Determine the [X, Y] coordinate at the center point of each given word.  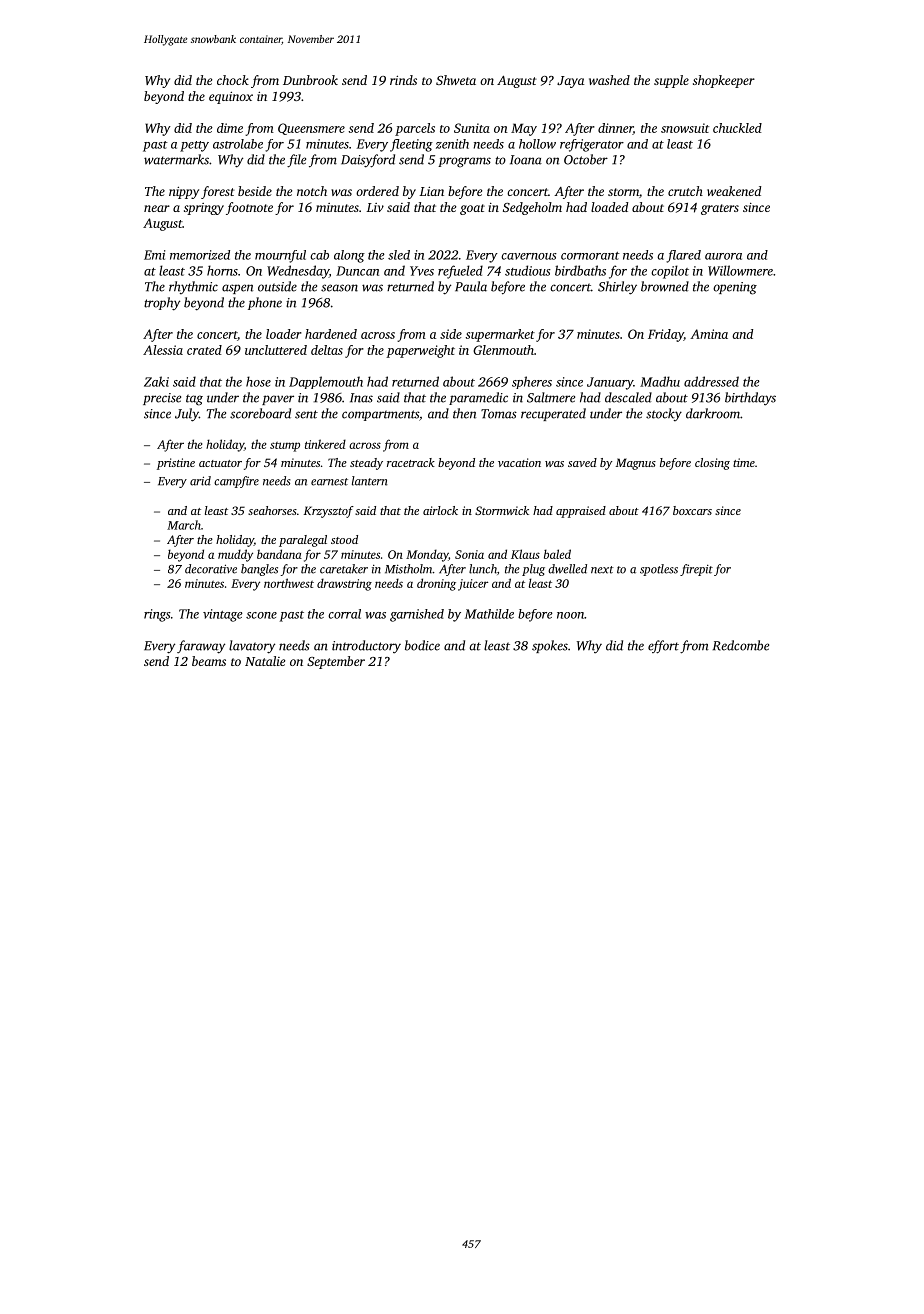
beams [209, 661]
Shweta [456, 80]
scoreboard [260, 413]
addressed [711, 381]
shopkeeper [724, 81]
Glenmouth [503, 350]
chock [233, 80]
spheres [532, 382]
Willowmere [740, 270]
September [336, 662]
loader [284, 334]
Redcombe [741, 645]
